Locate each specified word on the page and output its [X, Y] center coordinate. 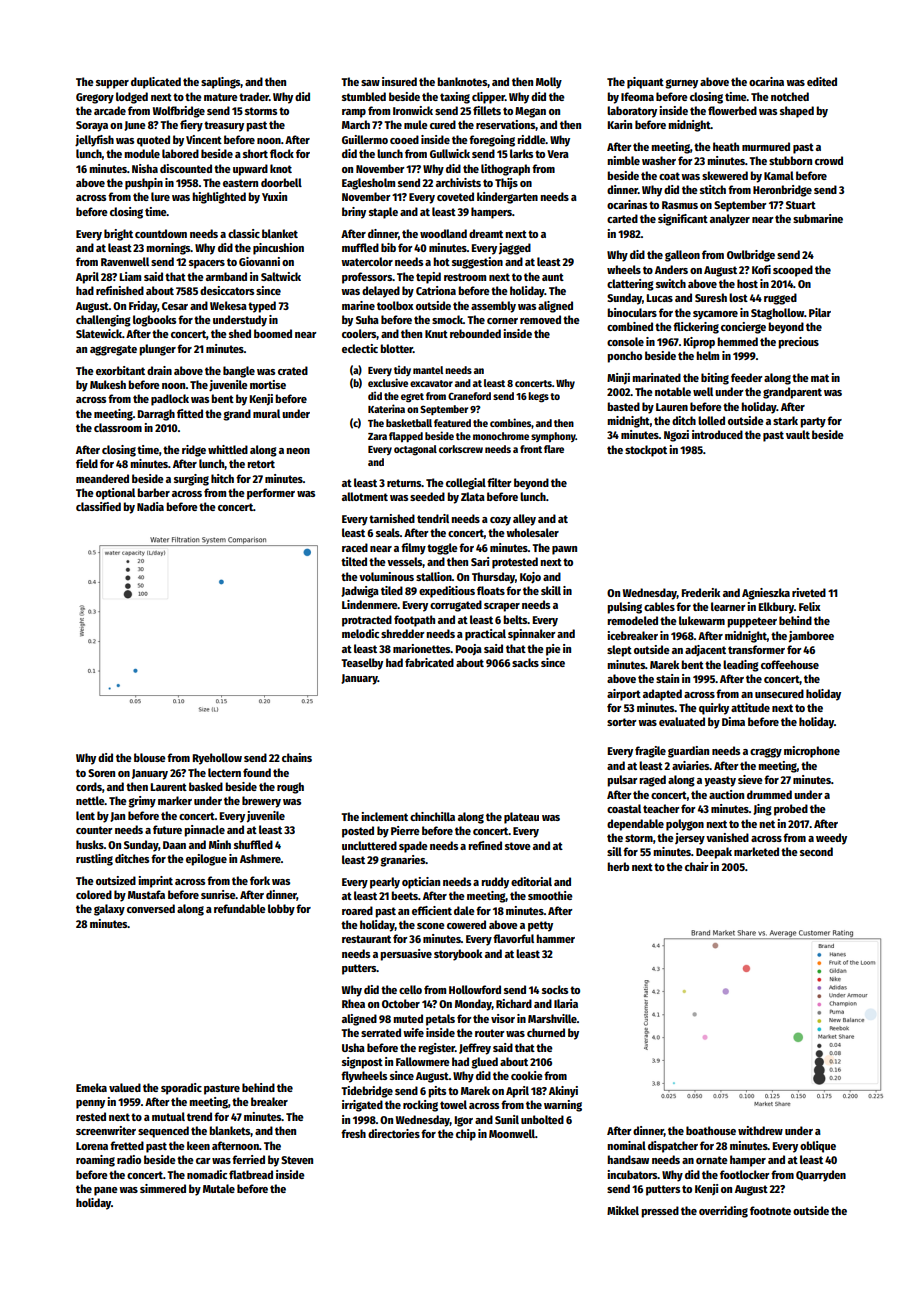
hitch [222, 478]
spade [413, 847]
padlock [170, 400]
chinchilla [432, 816]
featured [452, 423]
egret [412, 398]
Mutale [219, 1188]
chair [697, 866]
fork [260, 880]
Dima [733, 721]
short [255, 153]
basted [623, 406]
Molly [549, 83]
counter [94, 830]
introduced [717, 434]
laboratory [632, 112]
